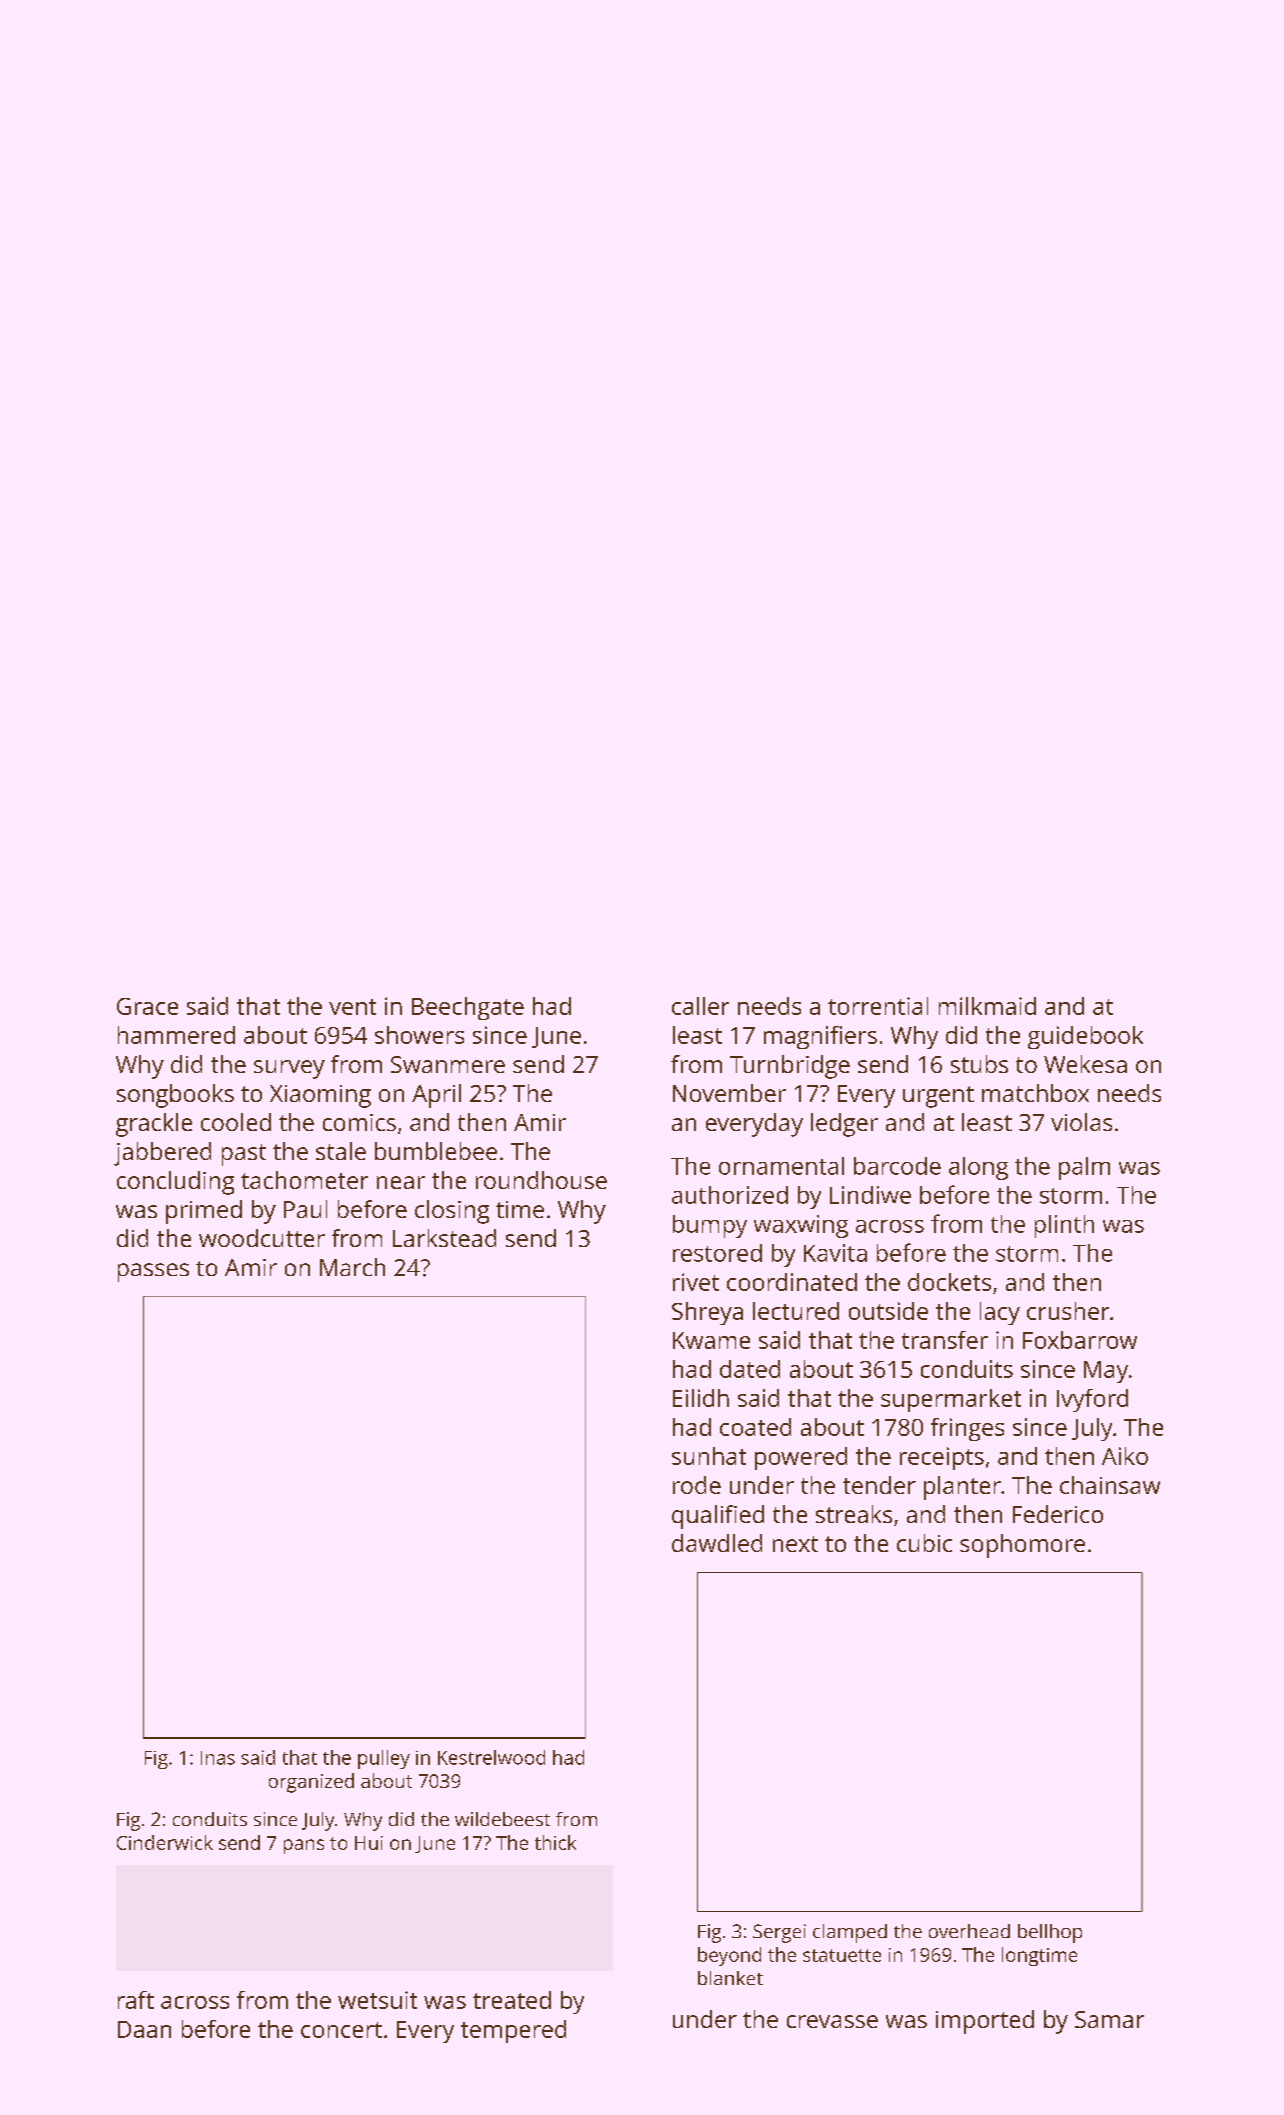 Image resolution: width=1284 pixels, height=2115 pixels. What do you see at coordinates (1000, 1313) in the screenshot?
I see `lacy` at bounding box center [1000, 1313].
